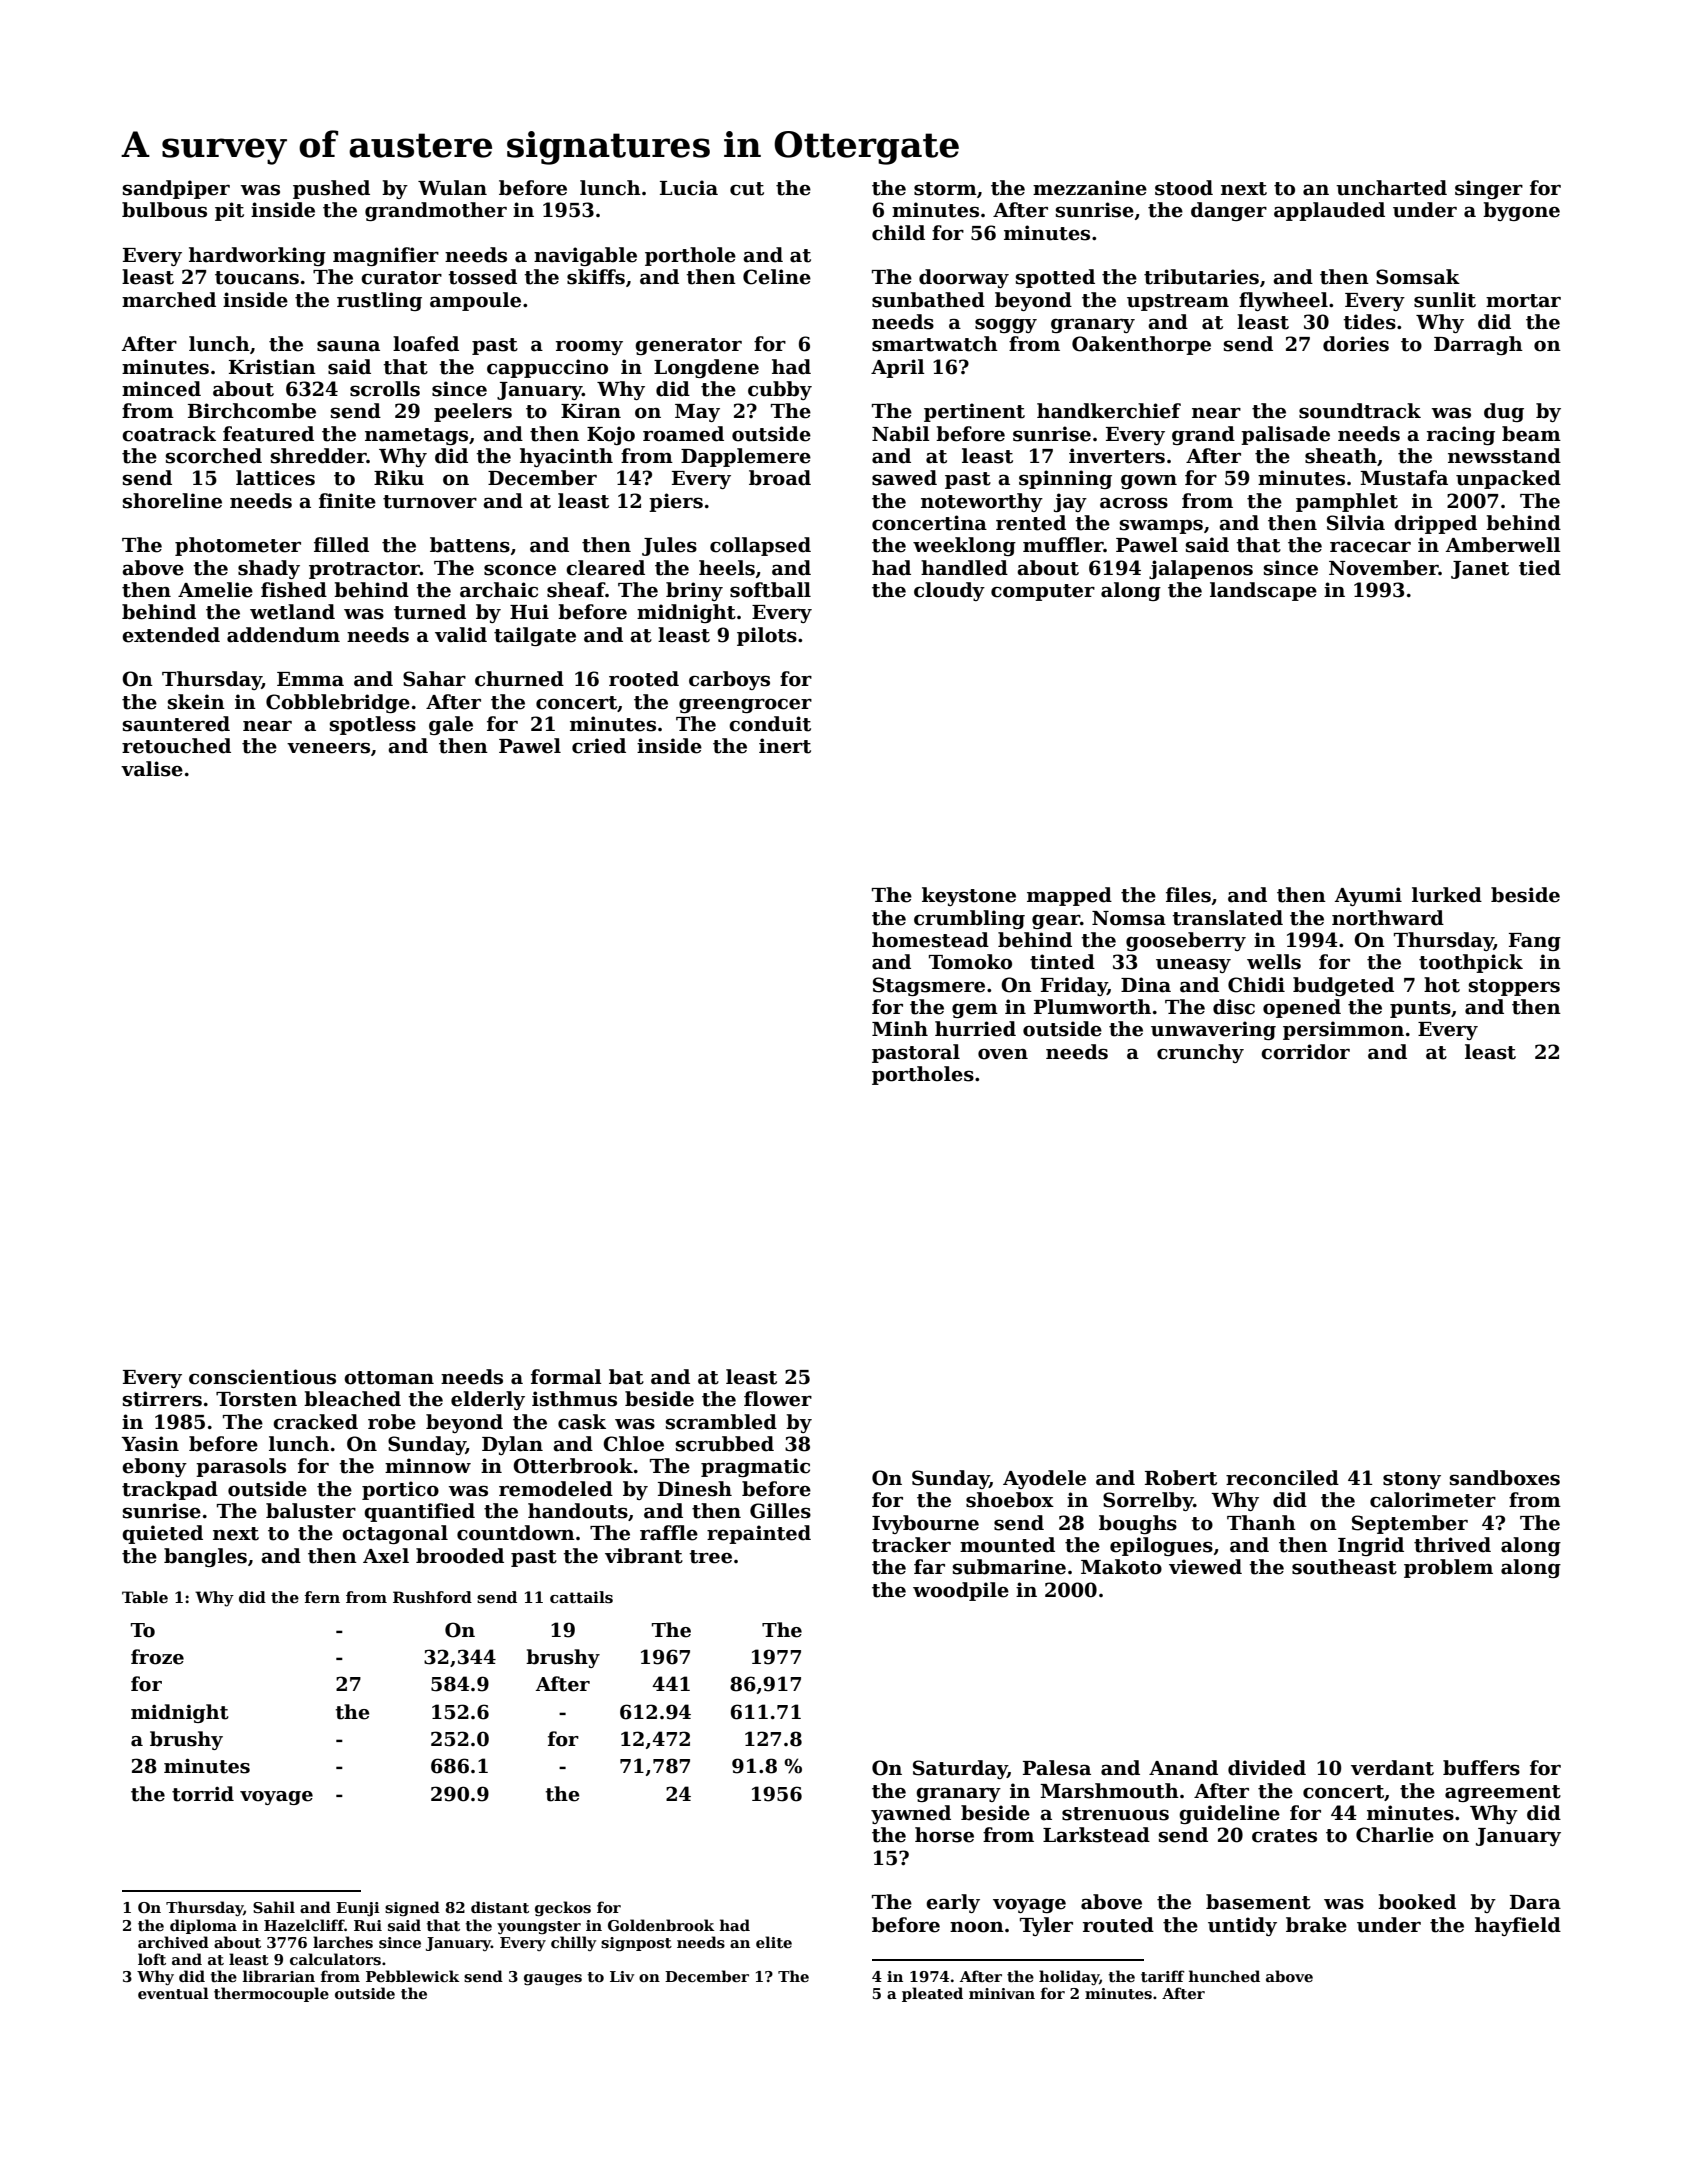 This screenshot has width=1683, height=2178. What do you see at coordinates (1285, 435) in the screenshot?
I see `palisade` at bounding box center [1285, 435].
